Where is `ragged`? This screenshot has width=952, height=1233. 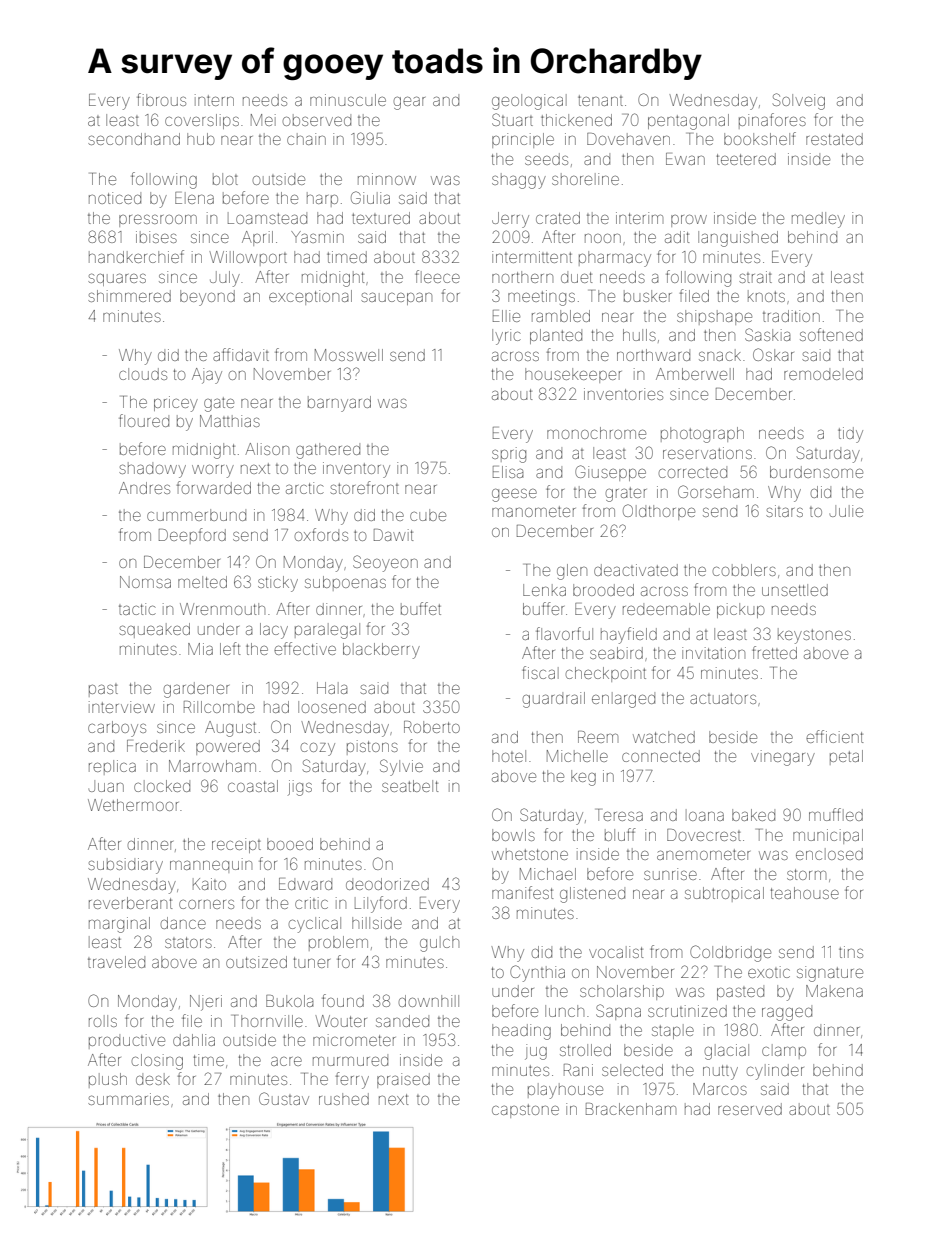
ragged is located at coordinates (787, 1014).
